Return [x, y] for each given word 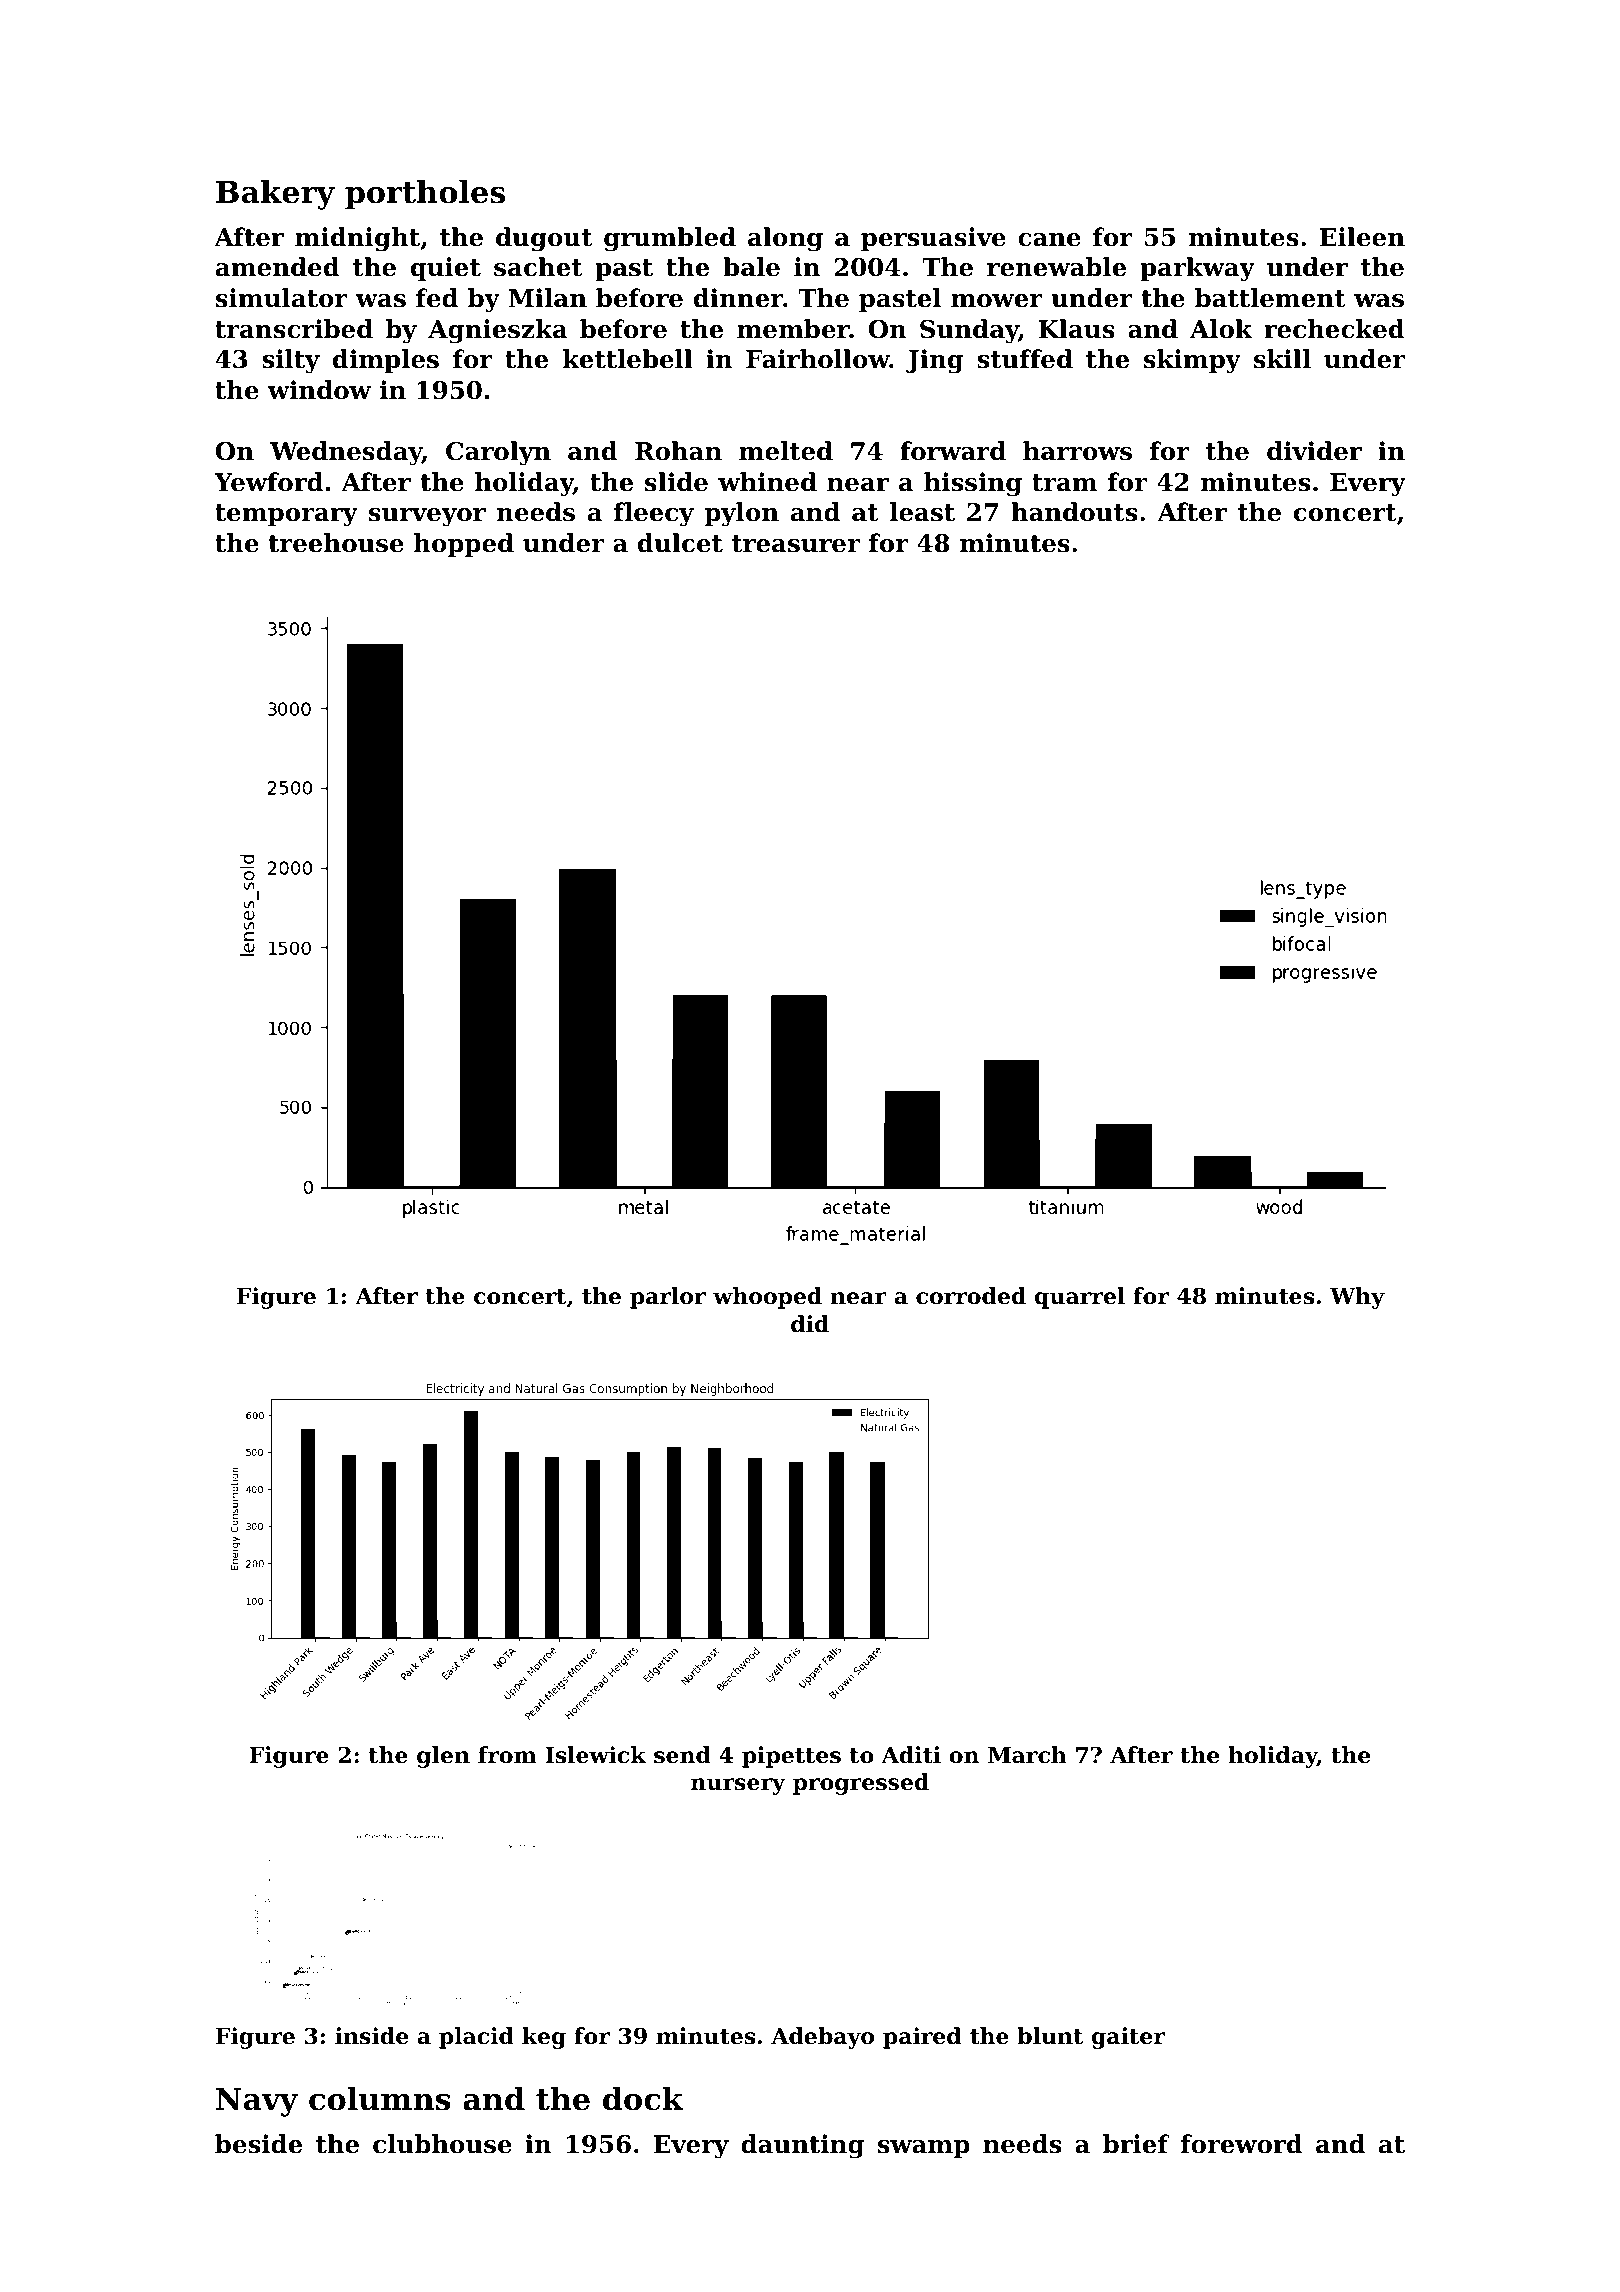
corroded [971, 1296]
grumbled [670, 239]
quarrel [1080, 1298]
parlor [668, 1298]
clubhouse [442, 2144]
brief [1136, 2144]
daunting [802, 2146]
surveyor [427, 517]
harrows [1077, 451]
